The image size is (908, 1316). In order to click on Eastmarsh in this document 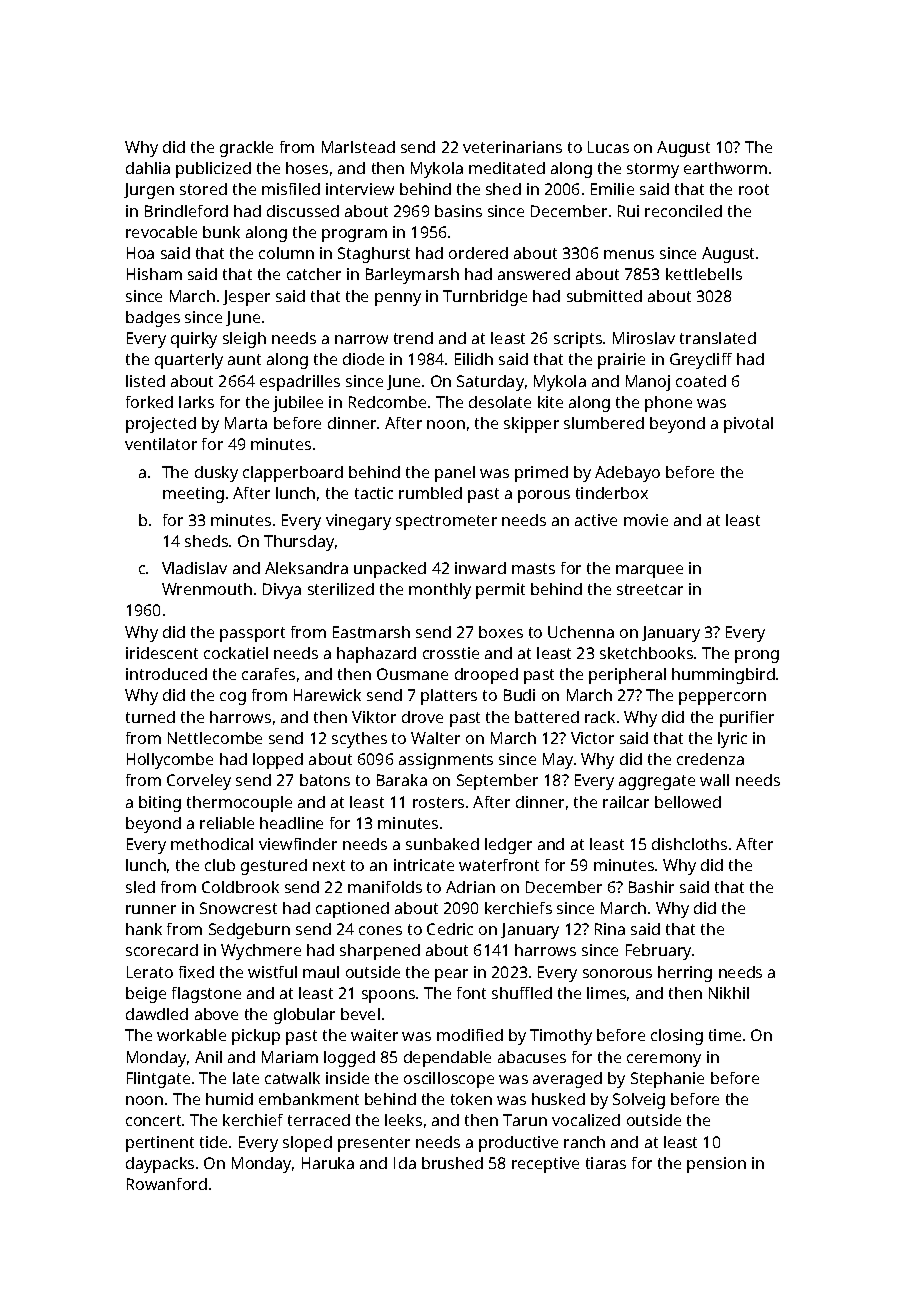, I will do `click(371, 632)`.
